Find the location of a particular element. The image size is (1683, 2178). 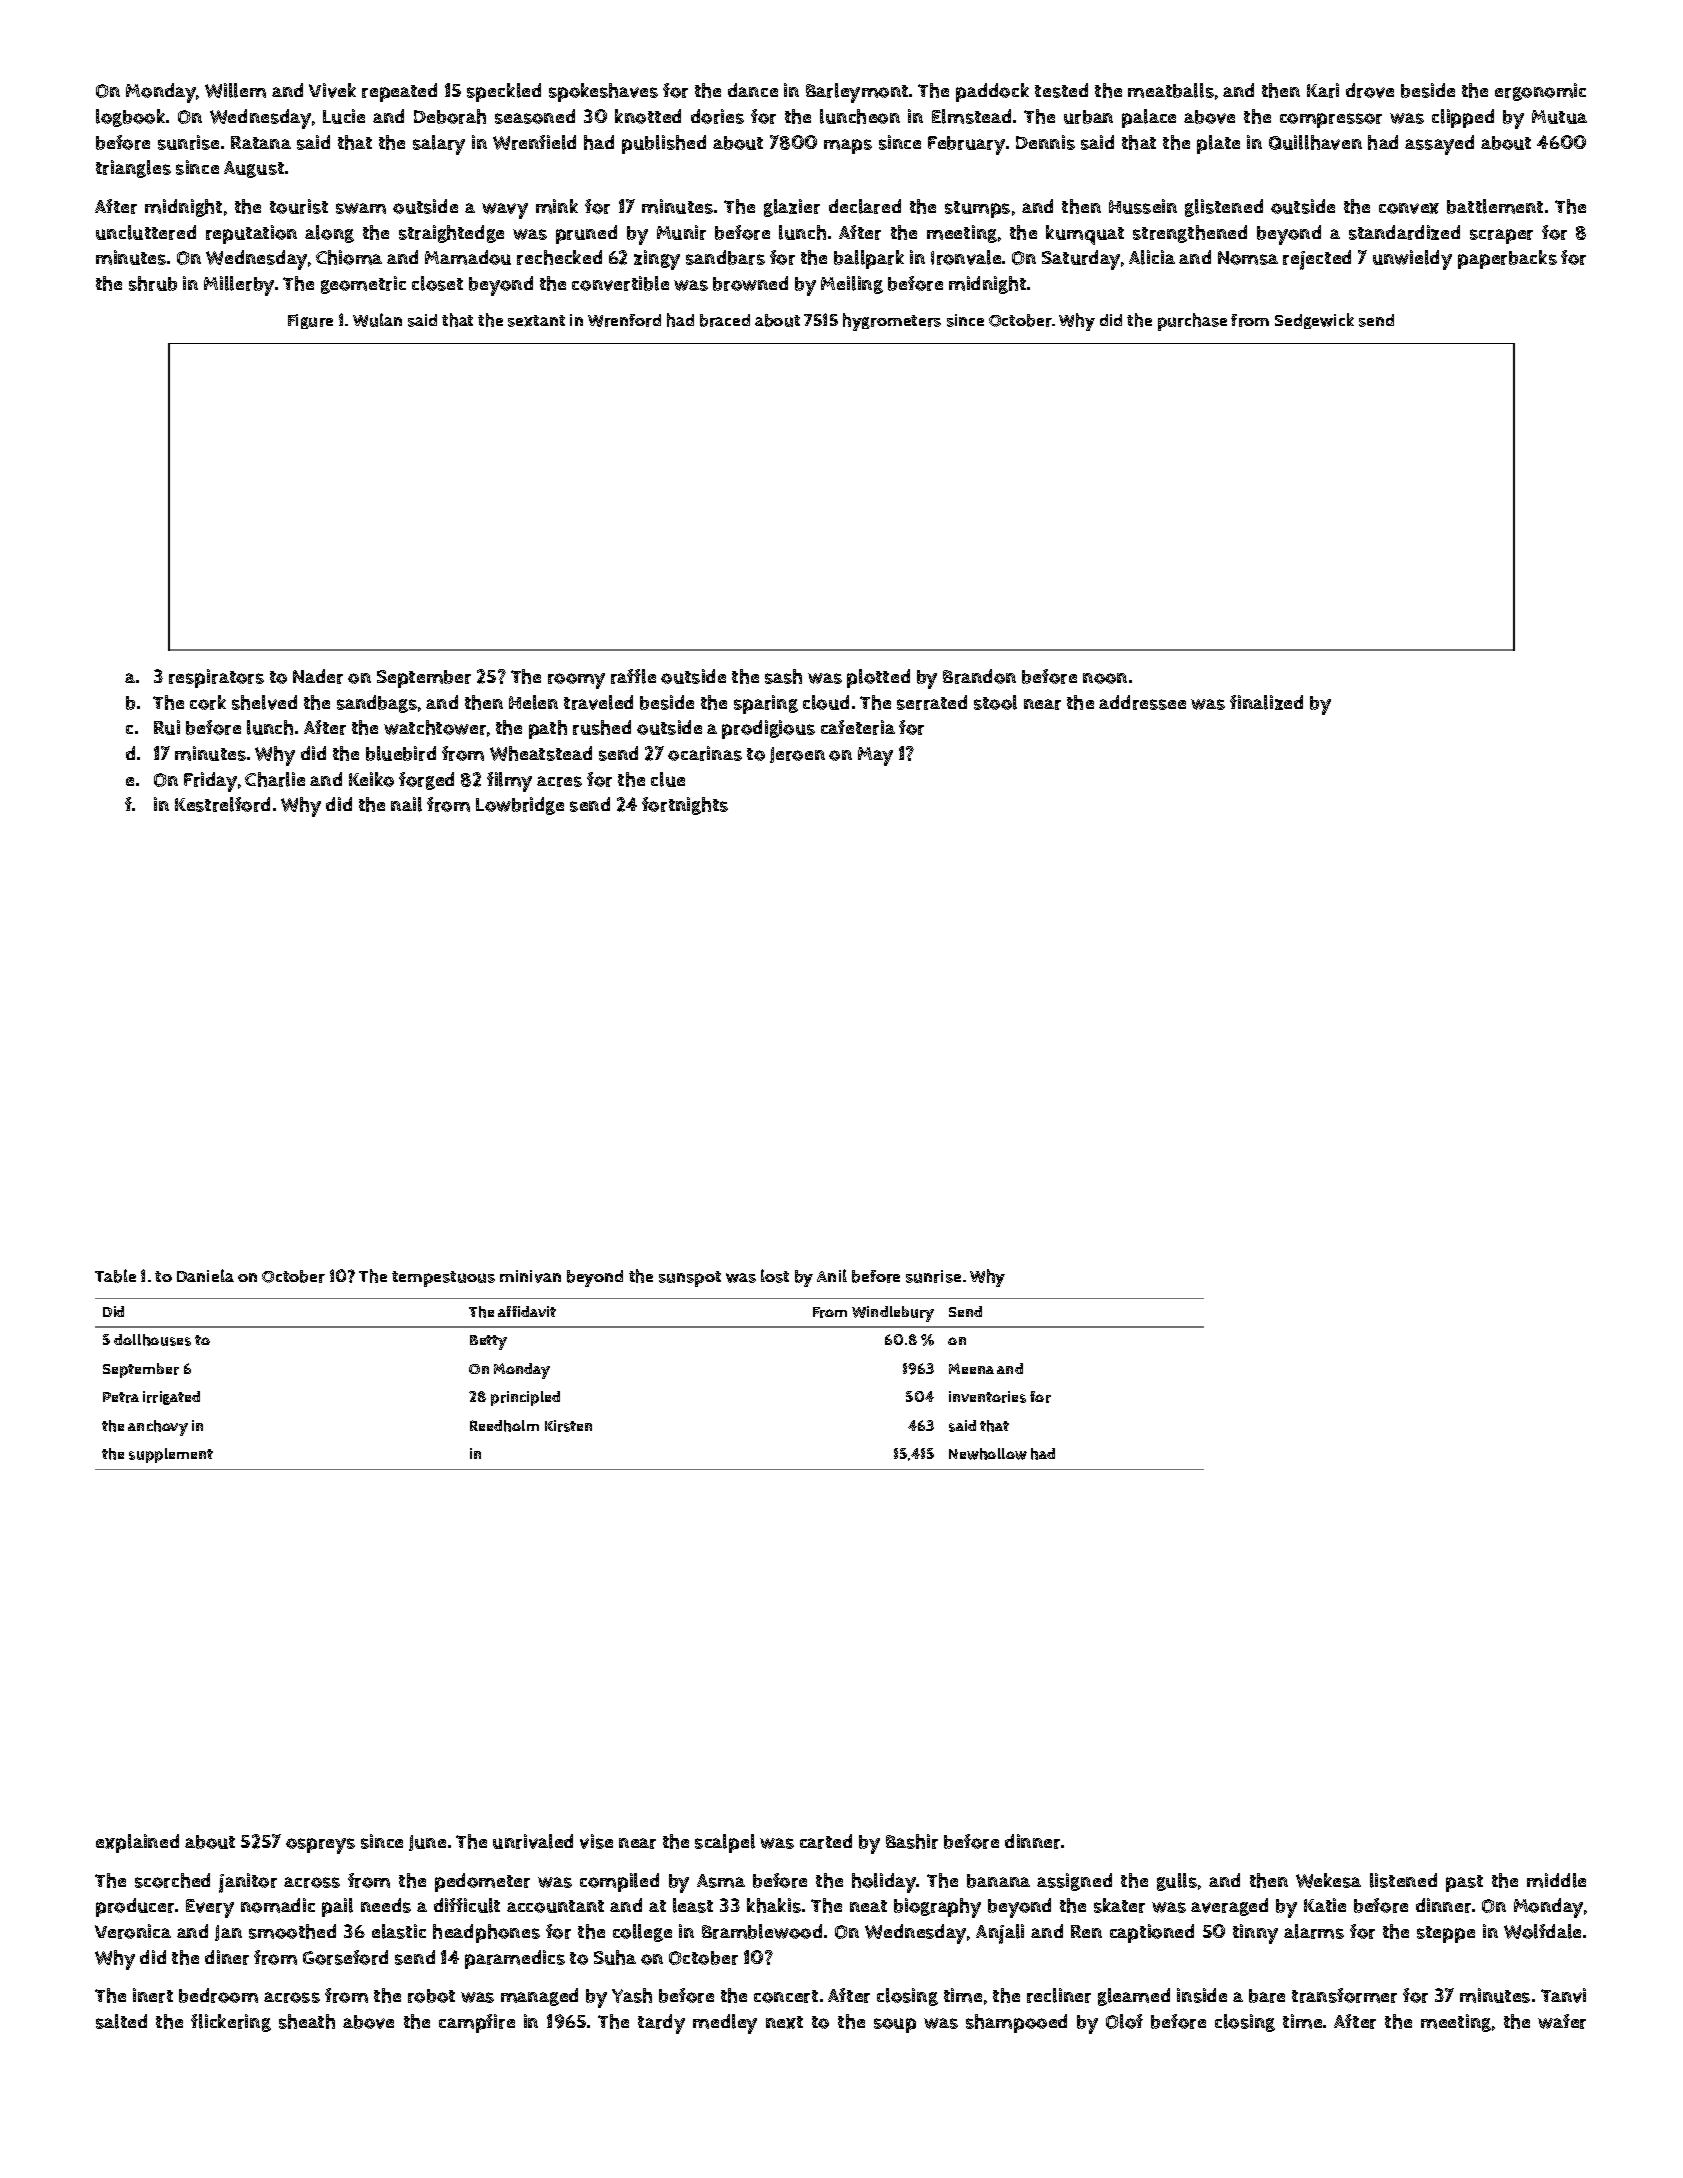

inventories is located at coordinates (987, 1397).
